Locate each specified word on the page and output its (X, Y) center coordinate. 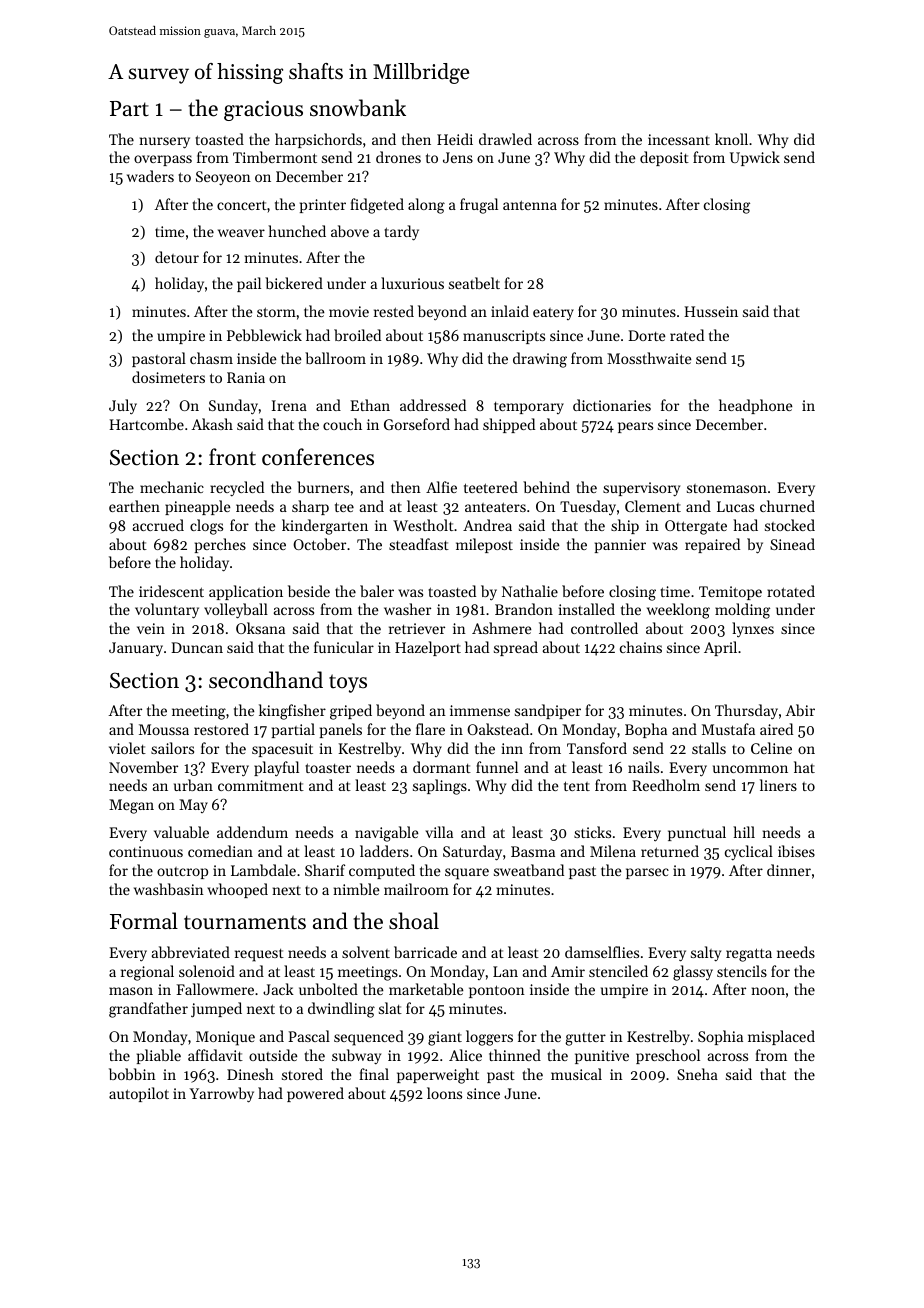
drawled (505, 139)
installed (587, 609)
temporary (529, 408)
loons (444, 1093)
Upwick (755, 158)
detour (177, 257)
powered (315, 1094)
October (319, 544)
